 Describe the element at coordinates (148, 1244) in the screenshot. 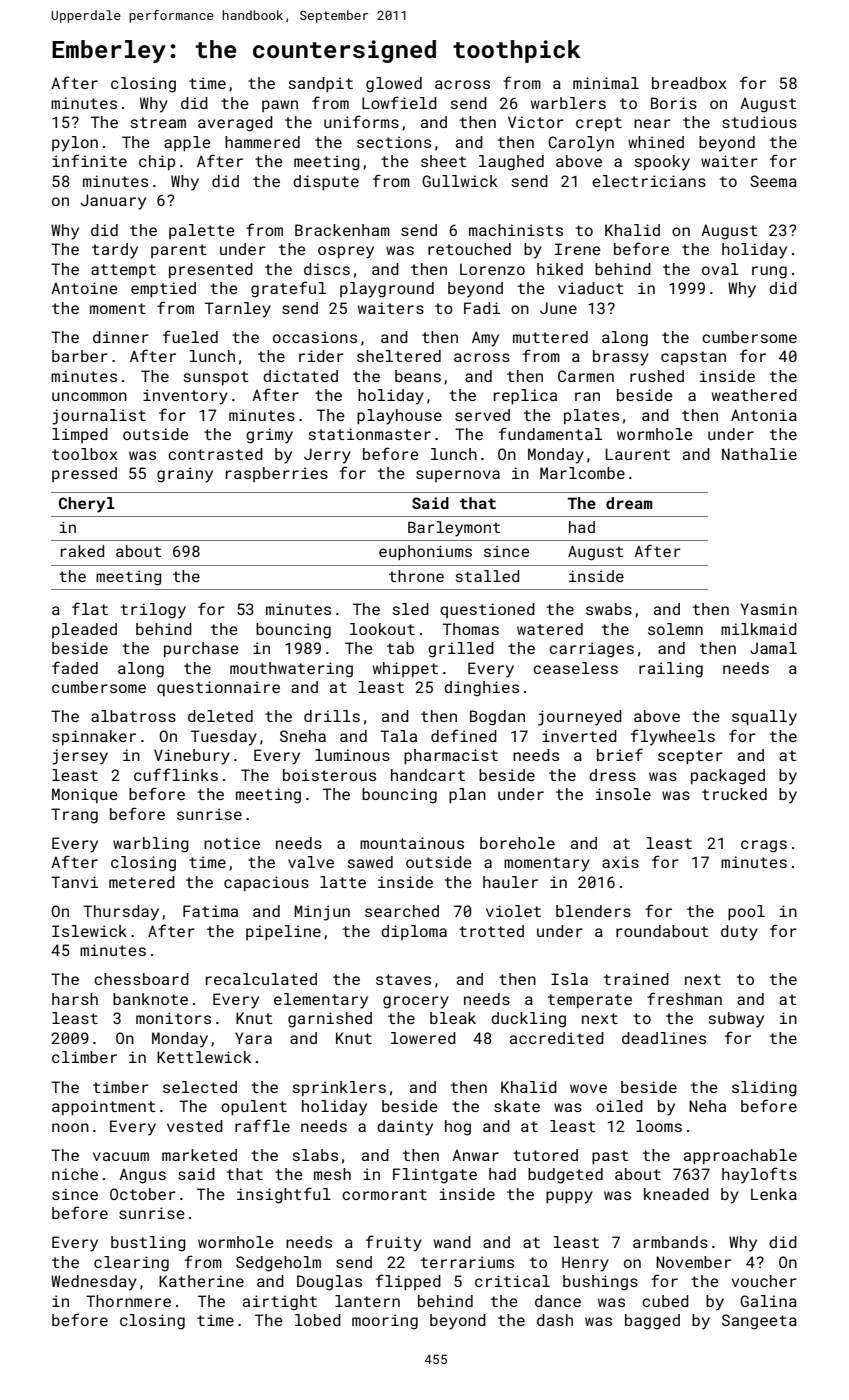

I see `bustling` at that location.
